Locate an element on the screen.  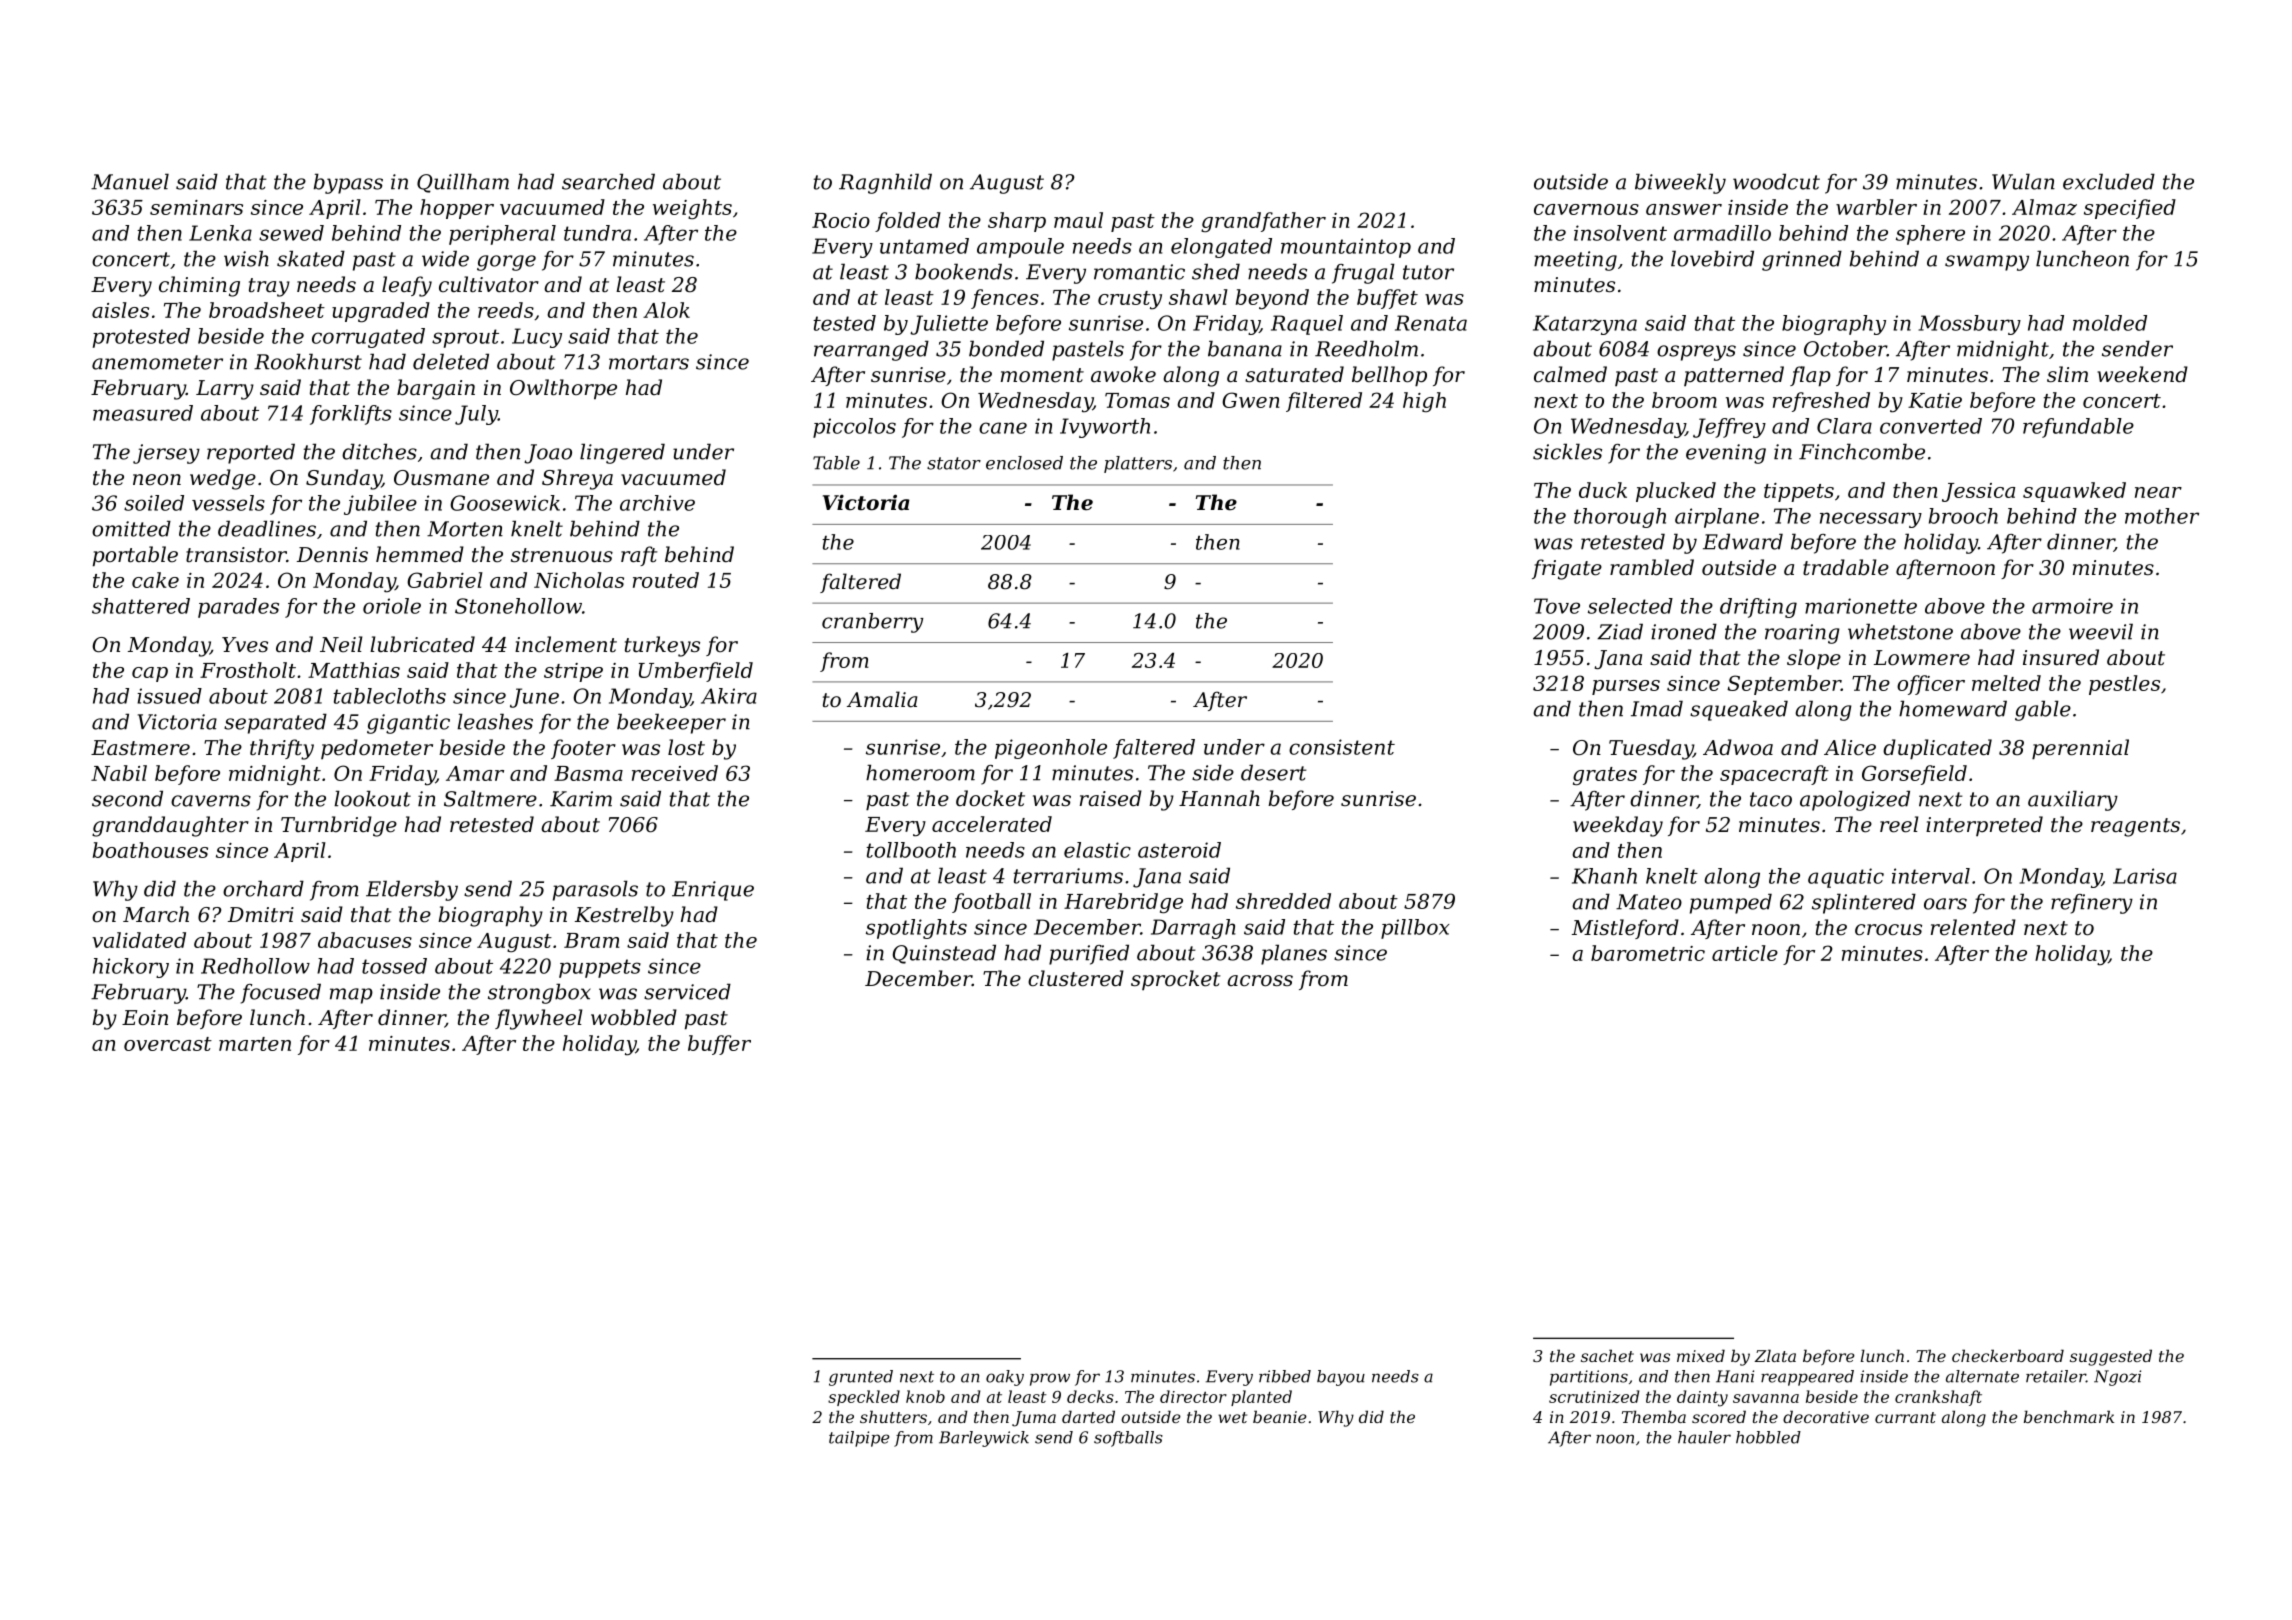
refinery is located at coordinates (2092, 904).
